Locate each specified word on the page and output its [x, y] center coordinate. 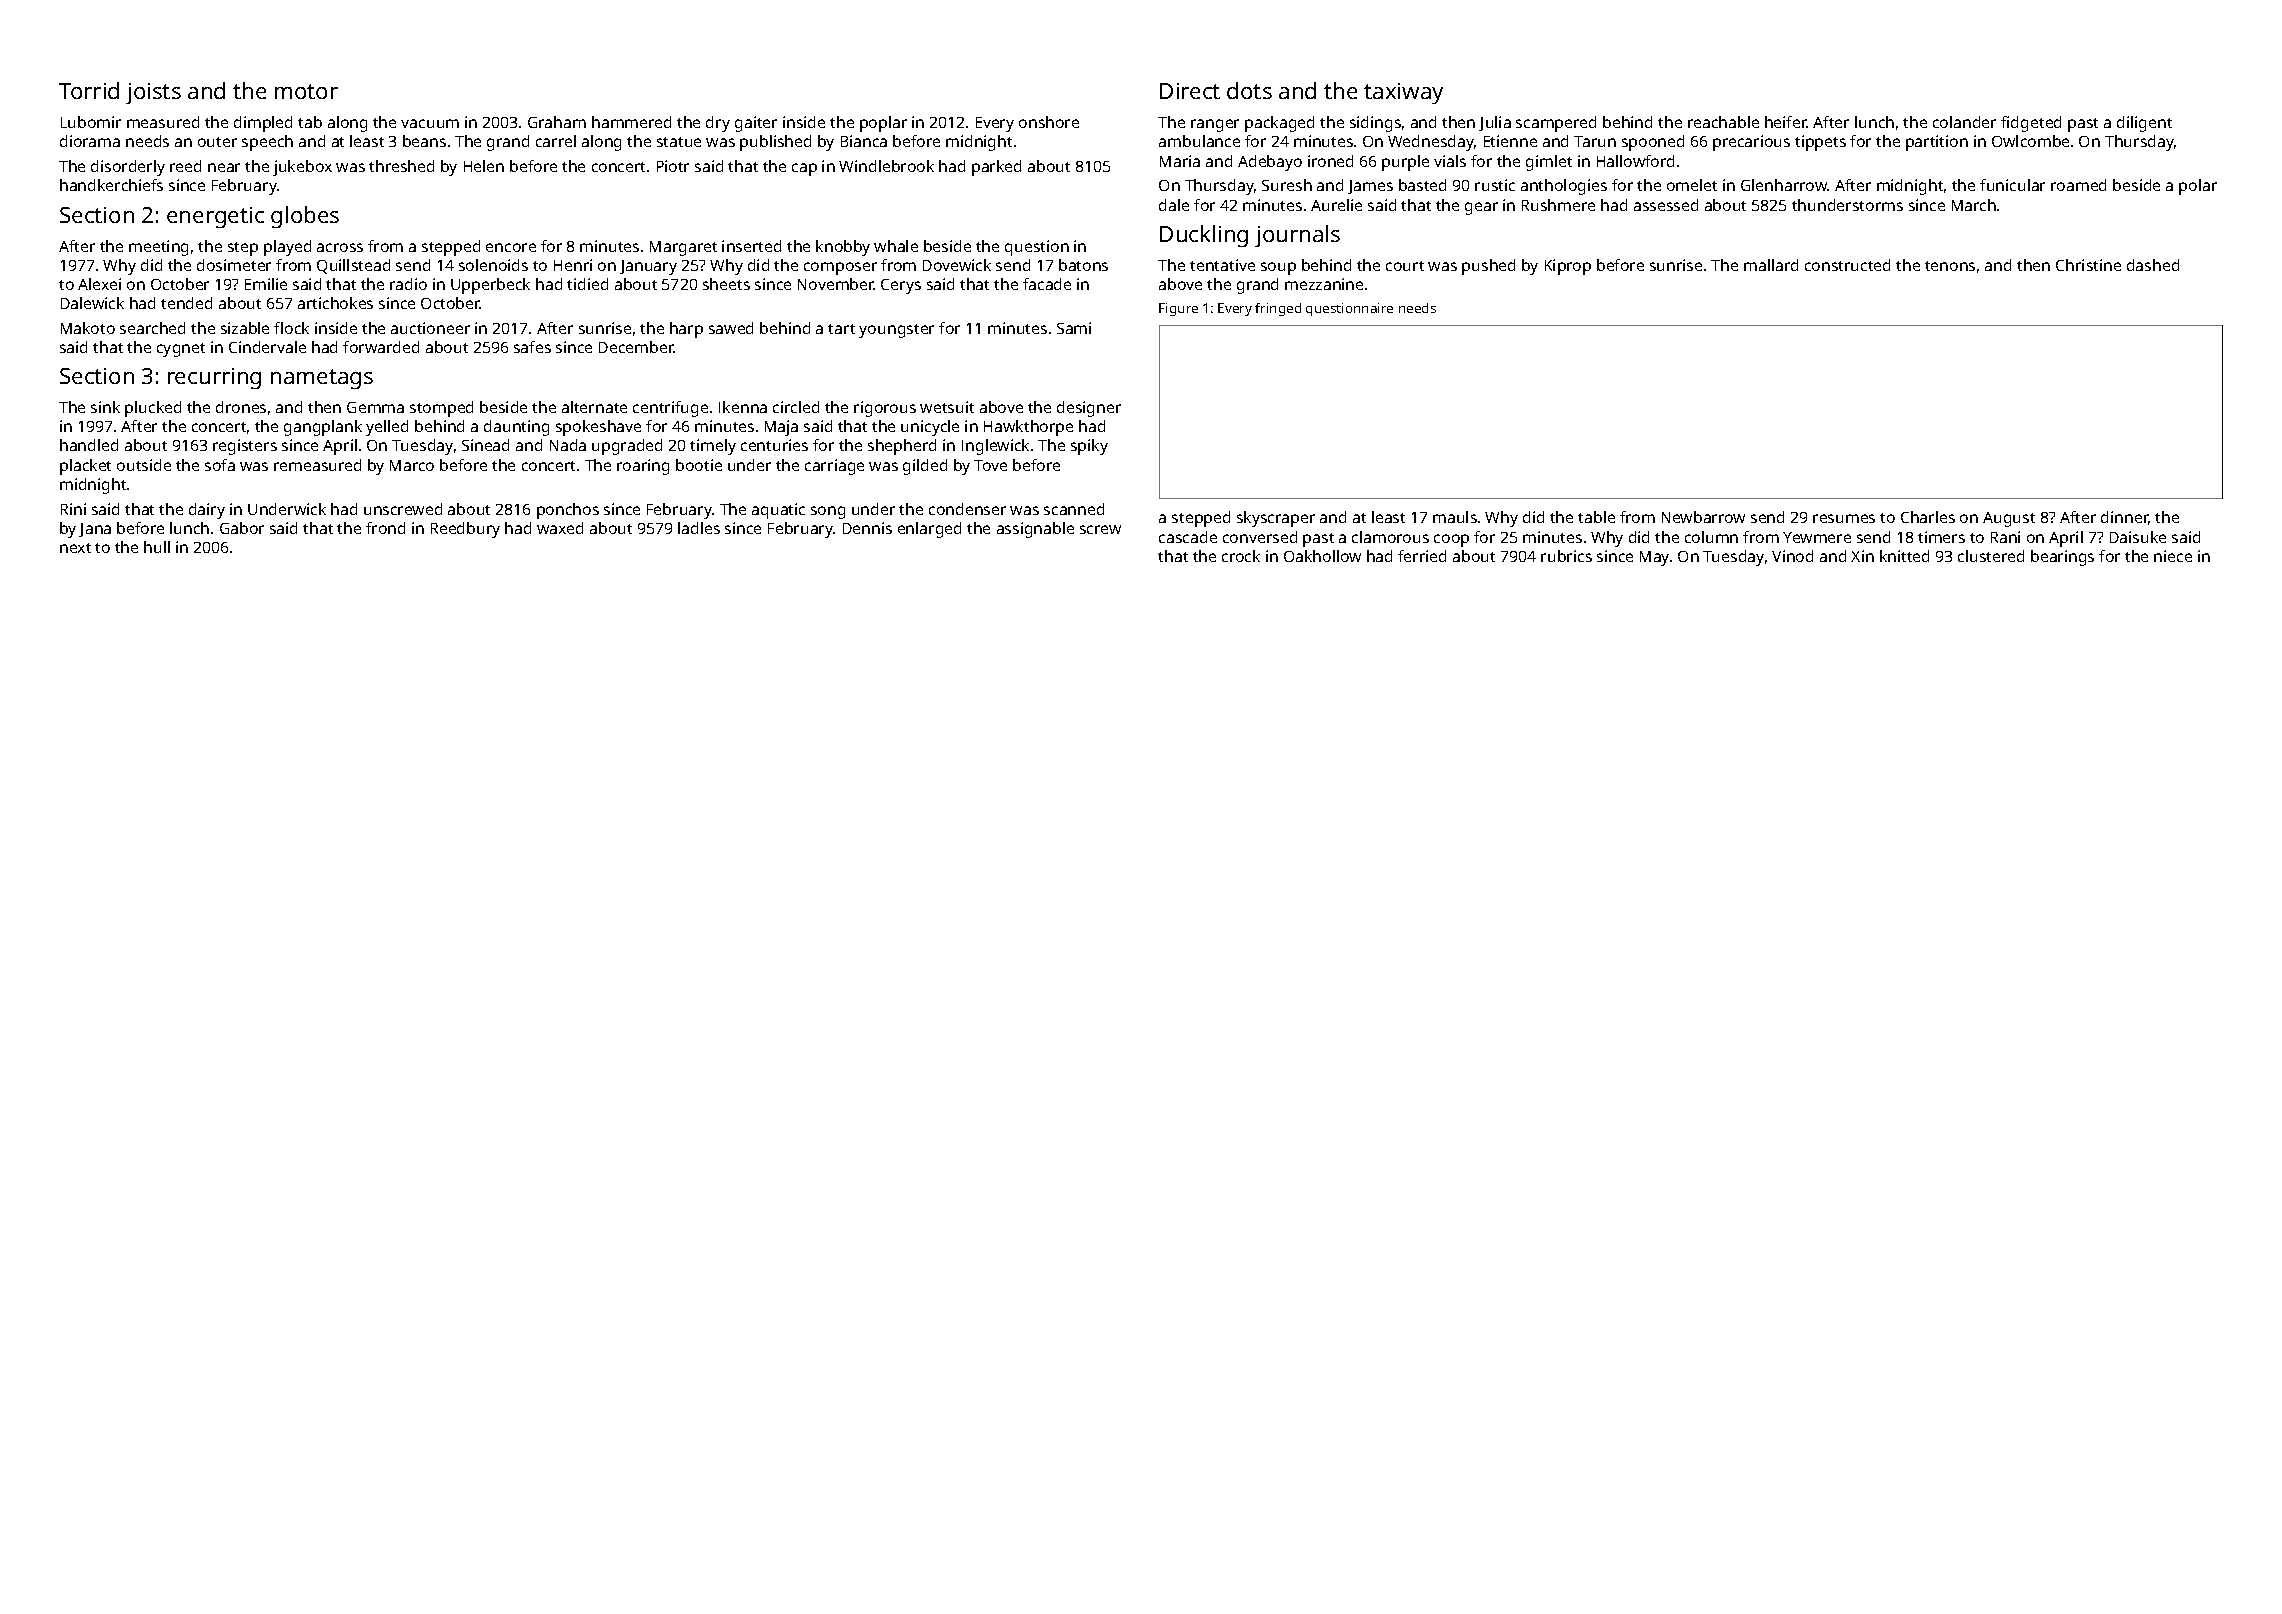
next [75, 548]
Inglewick [995, 447]
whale [896, 246]
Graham [557, 122]
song [828, 512]
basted [1422, 185]
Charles [1928, 517]
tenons [1950, 266]
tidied [587, 284]
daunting [516, 428]
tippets [1820, 143]
